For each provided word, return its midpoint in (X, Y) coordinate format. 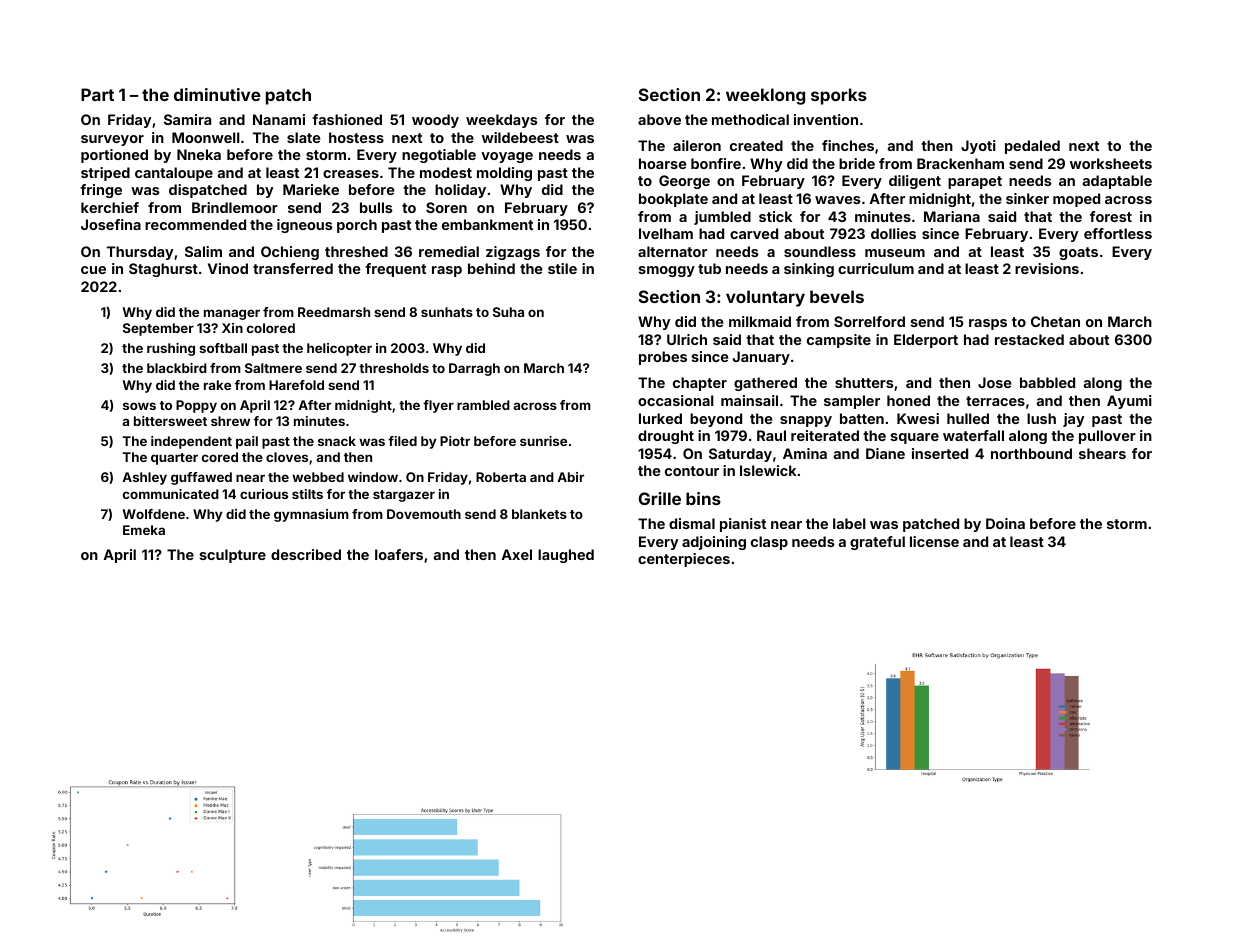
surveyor (112, 140)
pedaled (1032, 147)
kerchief (110, 207)
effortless (1118, 233)
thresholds (394, 368)
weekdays (502, 121)
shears (1102, 453)
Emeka (144, 530)
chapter (700, 384)
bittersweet (170, 421)
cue (93, 270)
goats (1078, 253)
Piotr (455, 441)
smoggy (667, 271)
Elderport (926, 341)
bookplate (673, 200)
